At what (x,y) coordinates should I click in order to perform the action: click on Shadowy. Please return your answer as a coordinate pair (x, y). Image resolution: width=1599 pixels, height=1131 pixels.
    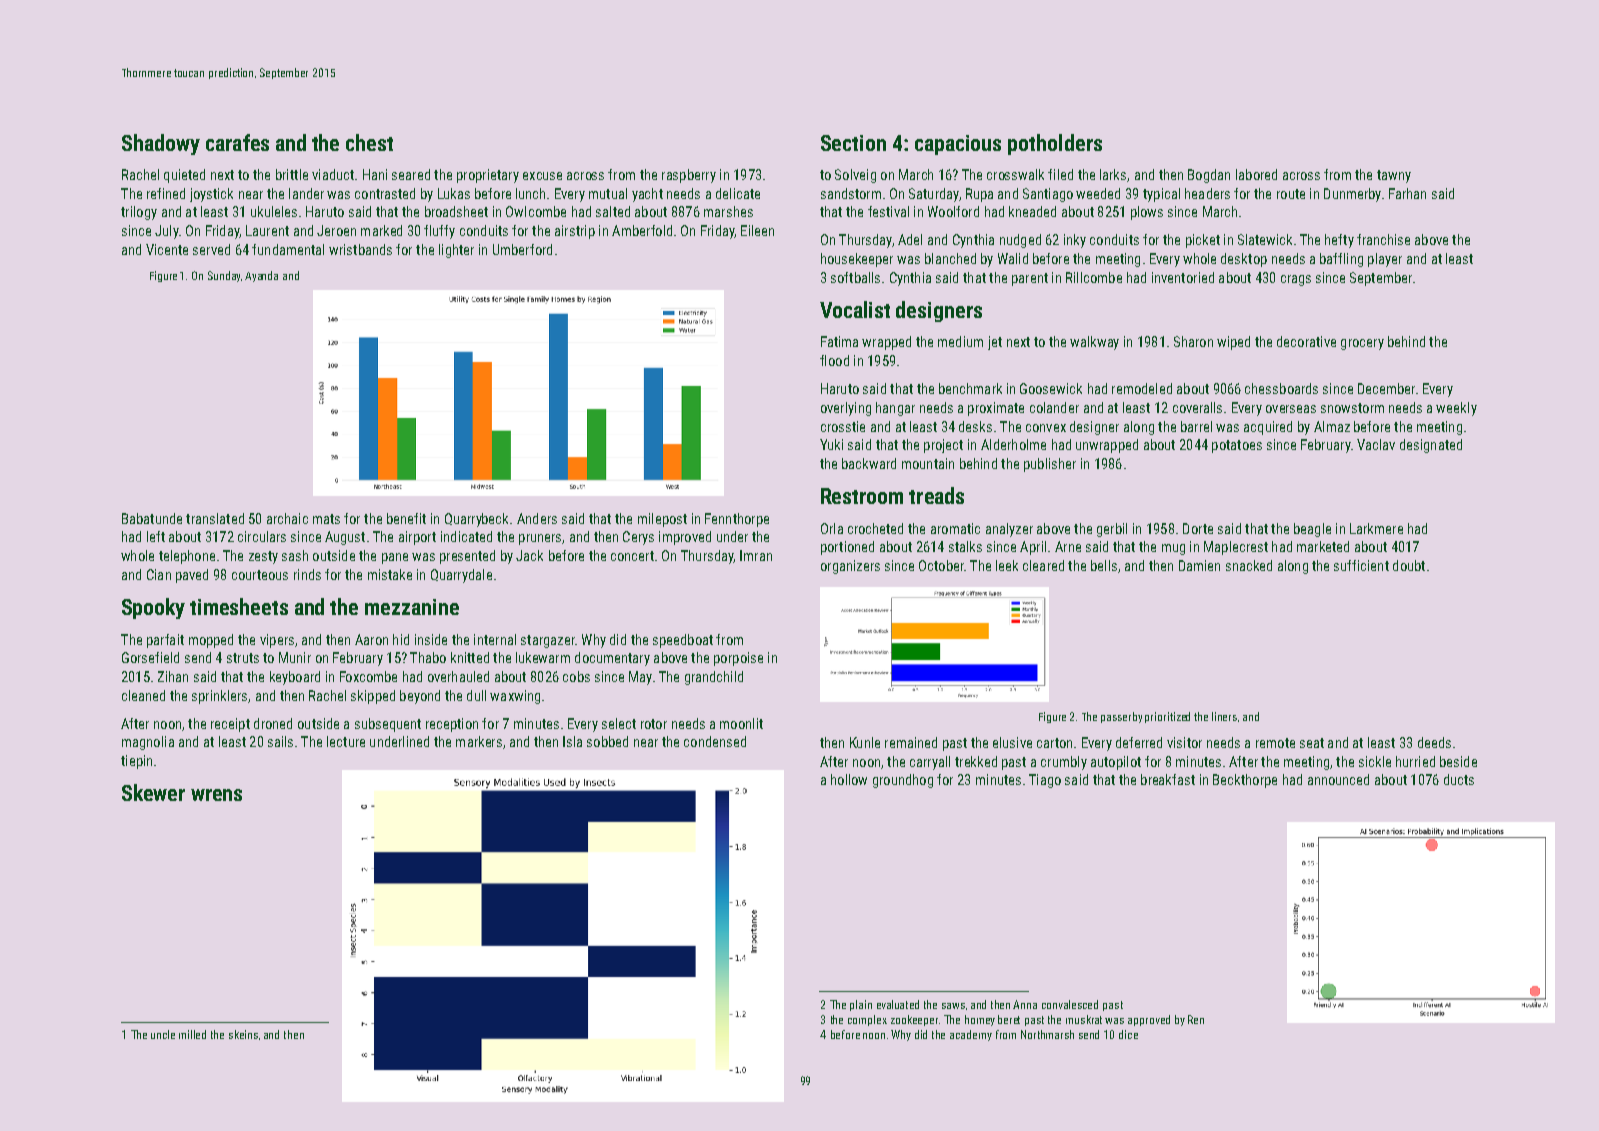
    Looking at the image, I should click on (161, 144).
